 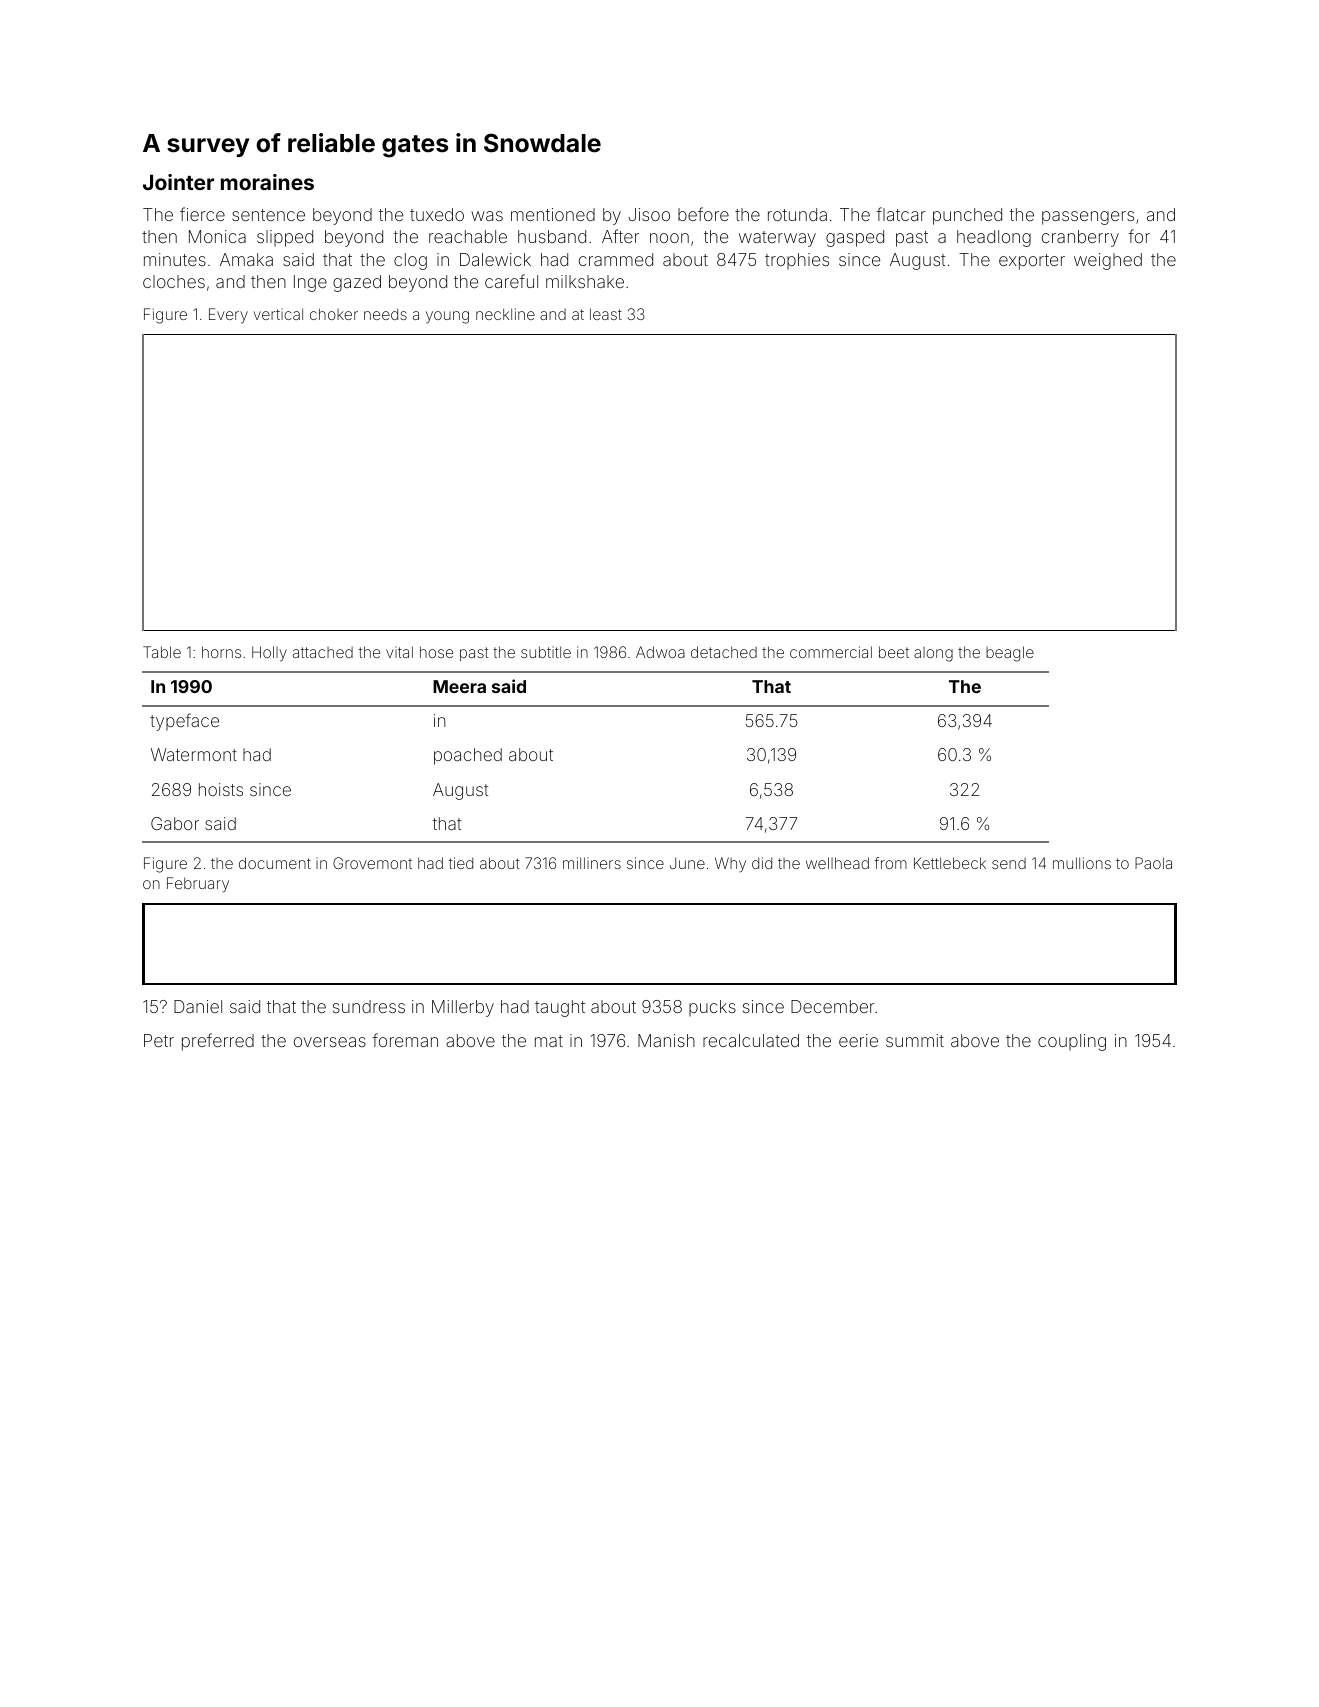 I want to click on vertical, so click(x=278, y=314).
